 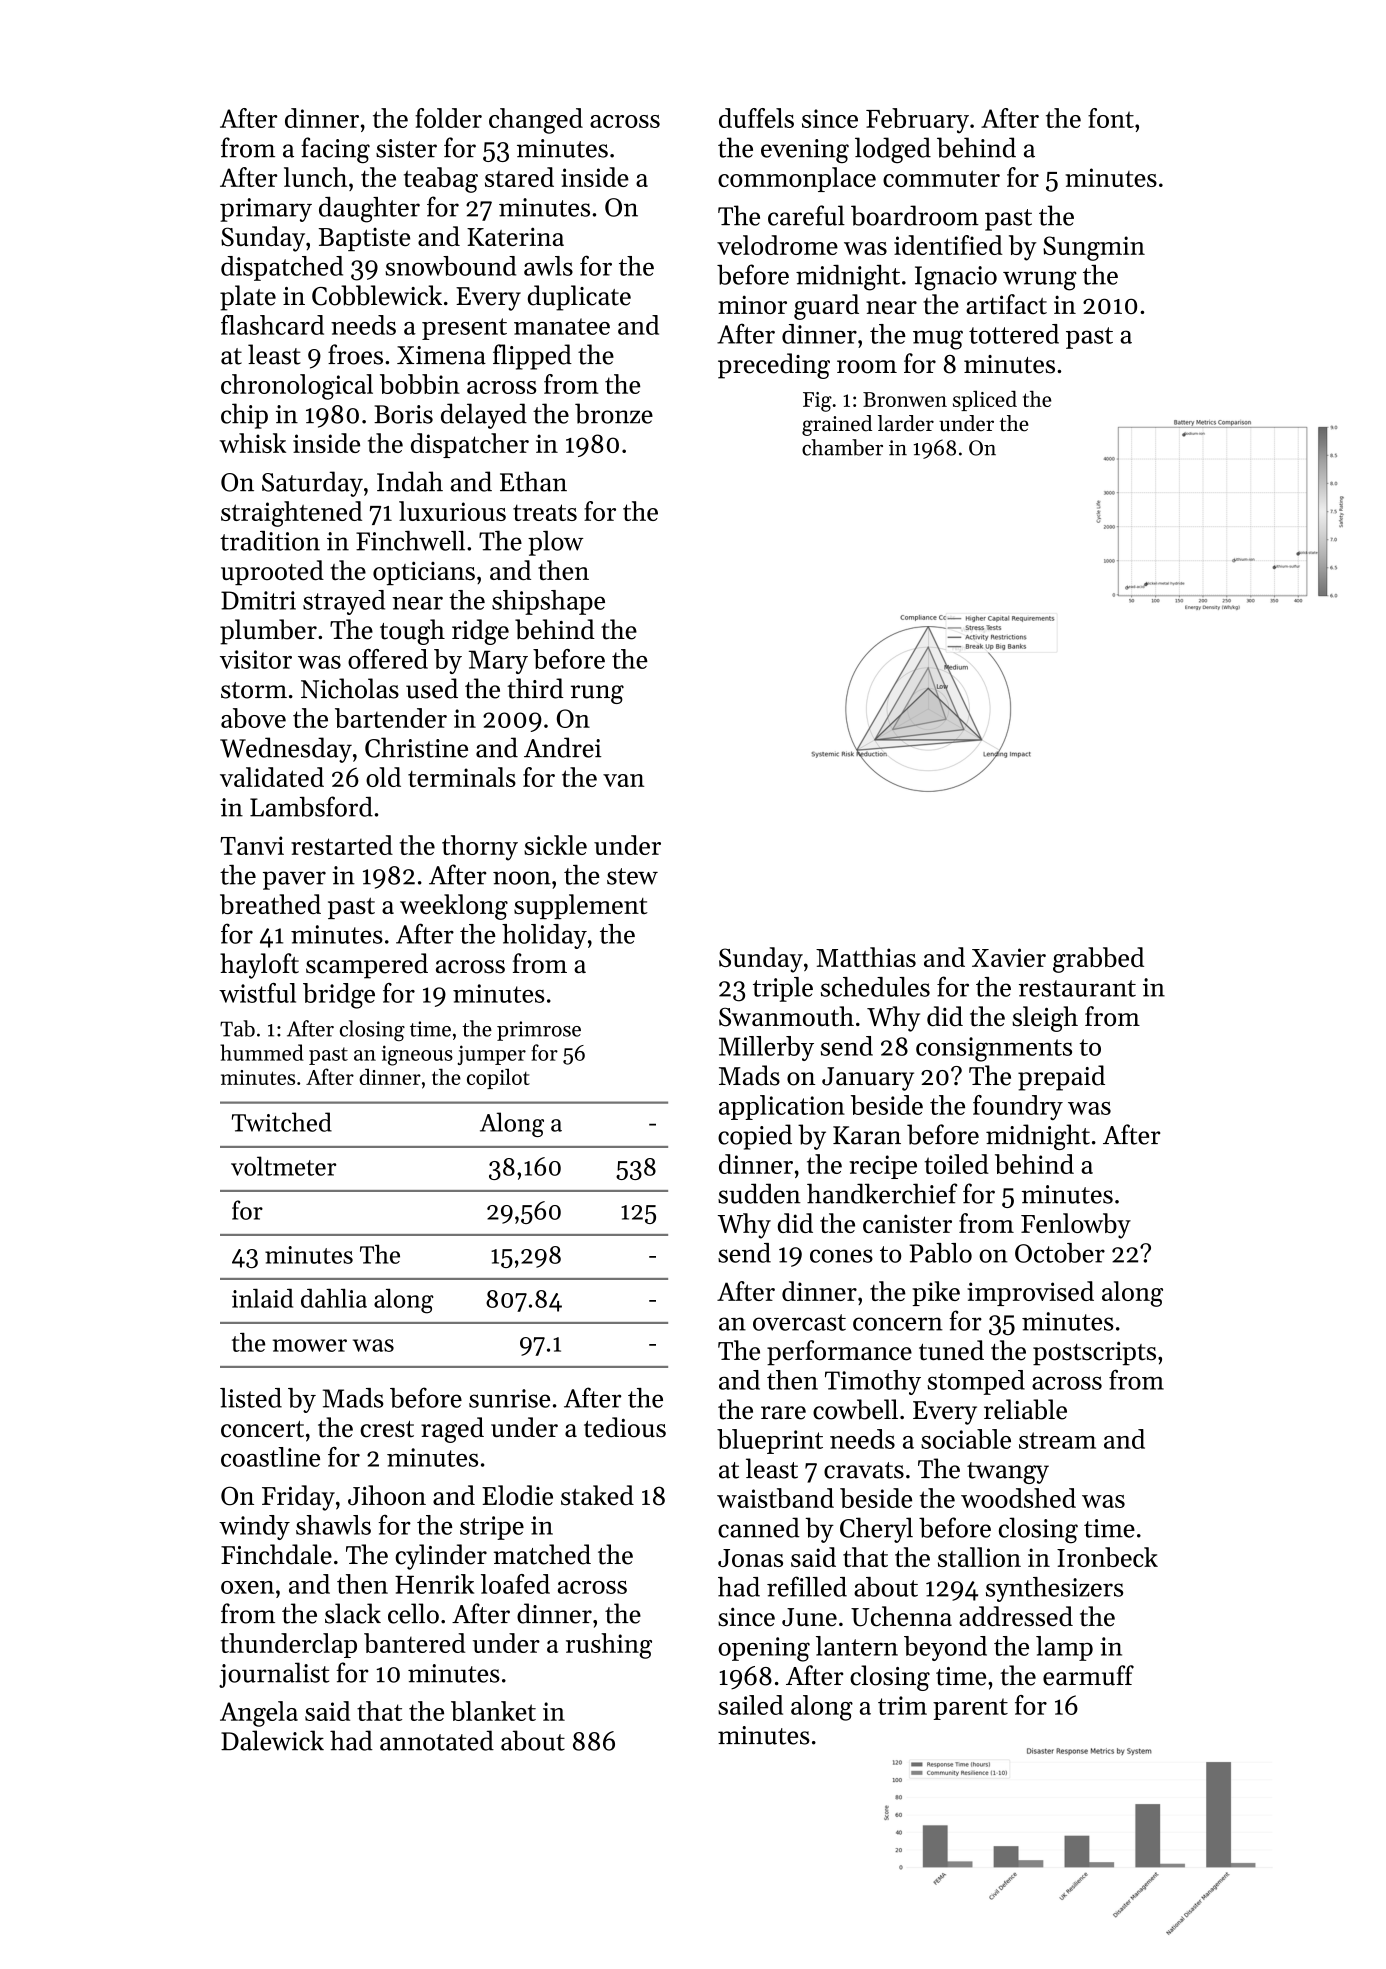 I want to click on folder, so click(x=448, y=118).
